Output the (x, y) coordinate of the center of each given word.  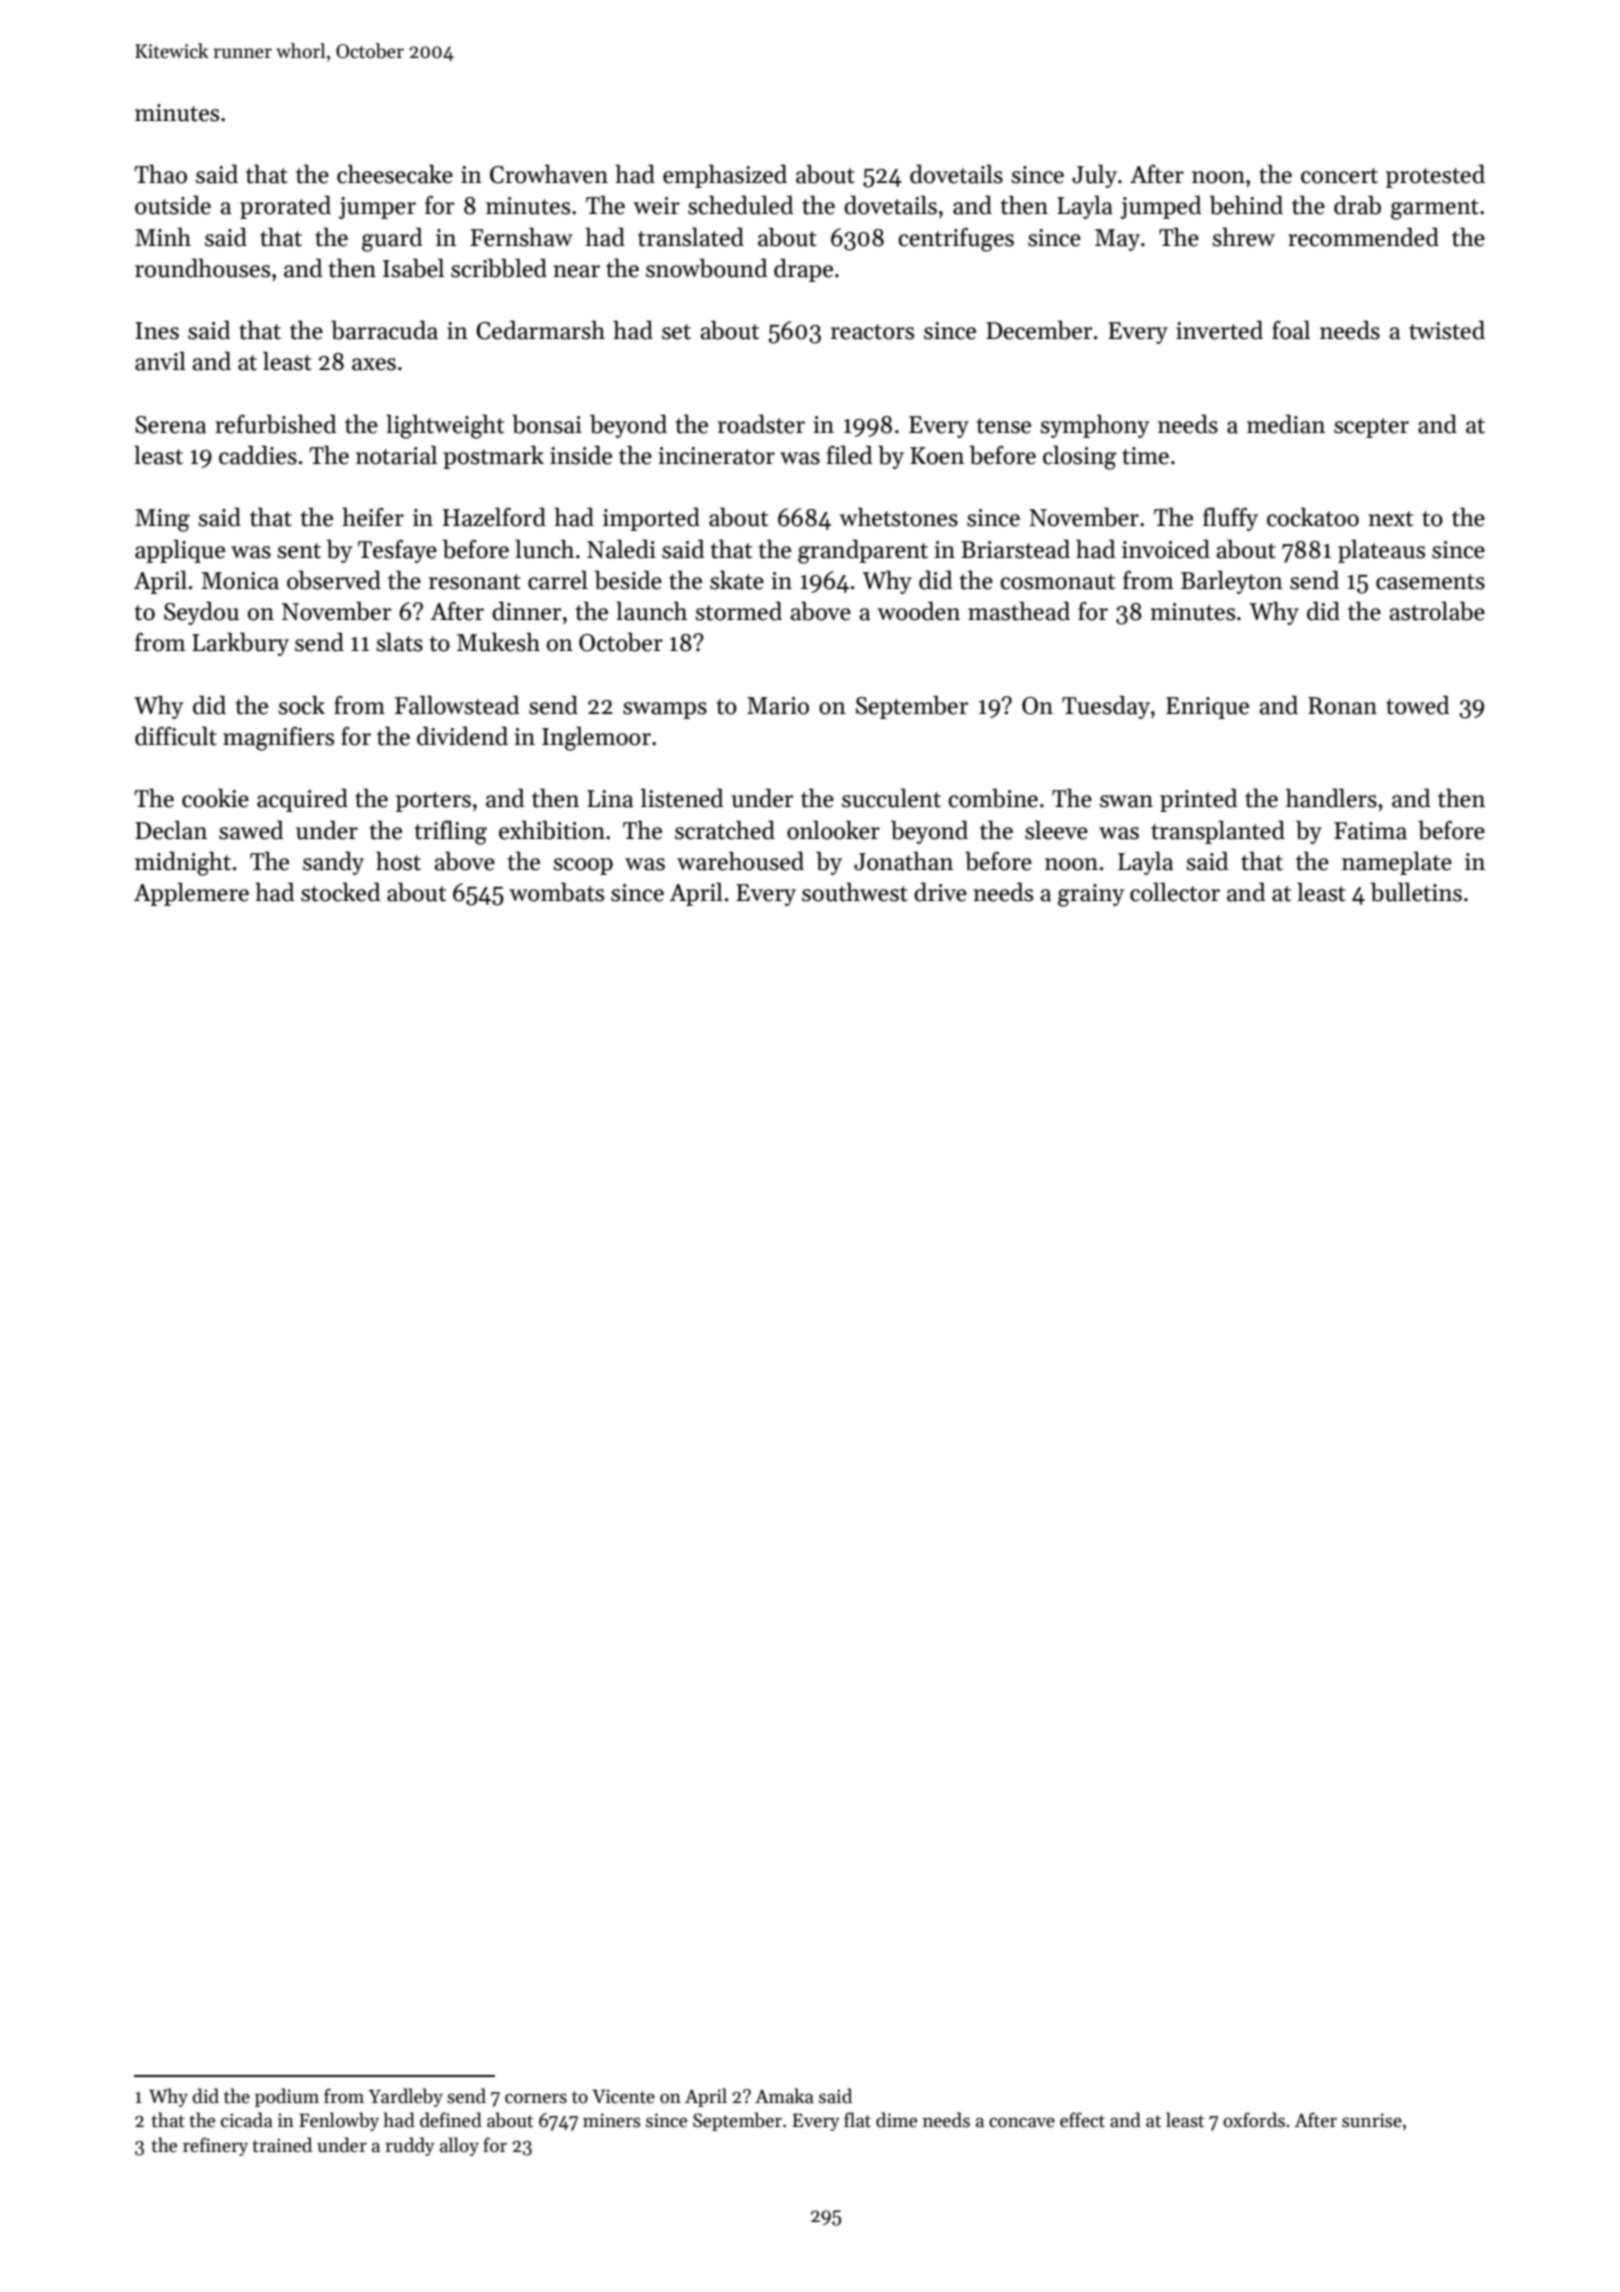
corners (536, 2098)
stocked (341, 892)
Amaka (784, 2096)
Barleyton (1232, 582)
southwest (855, 892)
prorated (285, 207)
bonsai (547, 424)
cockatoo (1313, 517)
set (676, 332)
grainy (1091, 895)
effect (1082, 2120)
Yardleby (406, 2097)
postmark (493, 457)
